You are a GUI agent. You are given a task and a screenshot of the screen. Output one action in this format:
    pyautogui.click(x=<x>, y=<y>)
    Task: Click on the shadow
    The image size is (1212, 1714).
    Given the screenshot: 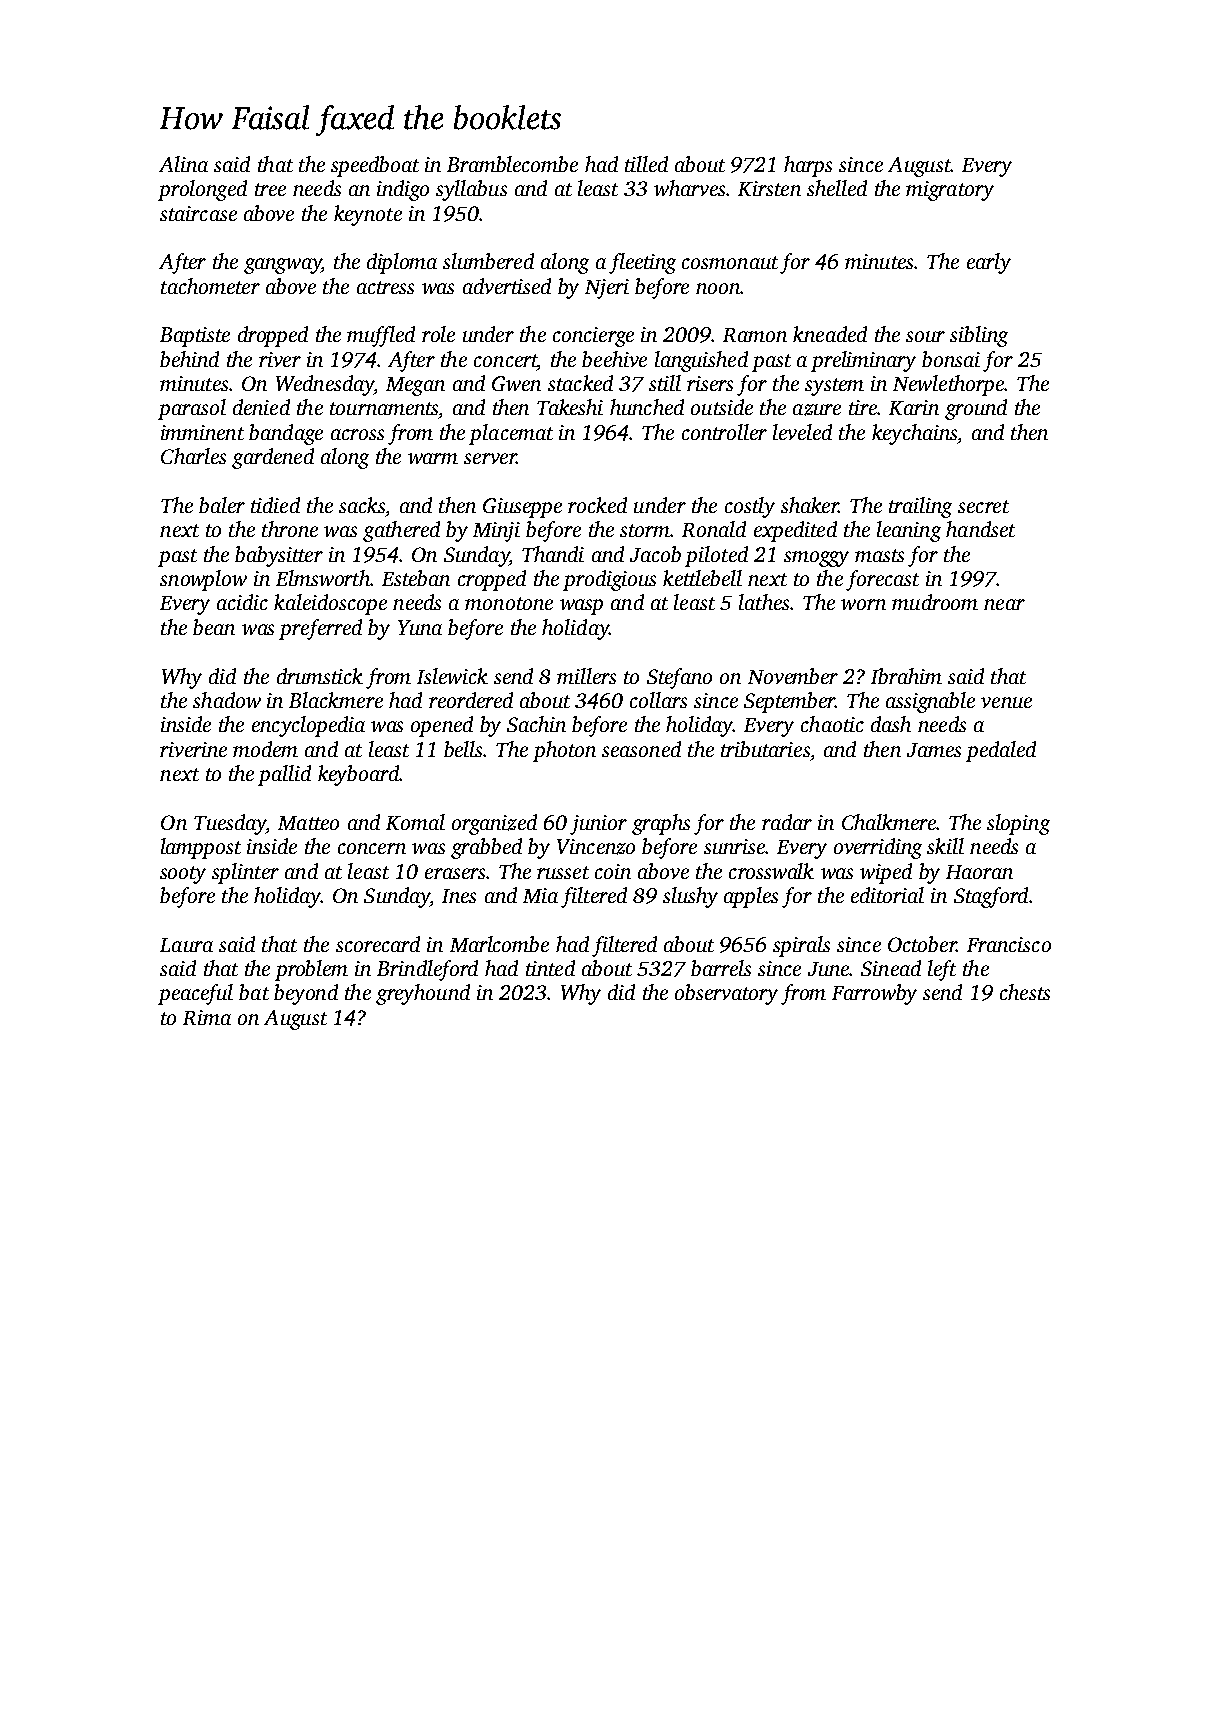 What is the action you would take?
    pyautogui.click(x=227, y=700)
